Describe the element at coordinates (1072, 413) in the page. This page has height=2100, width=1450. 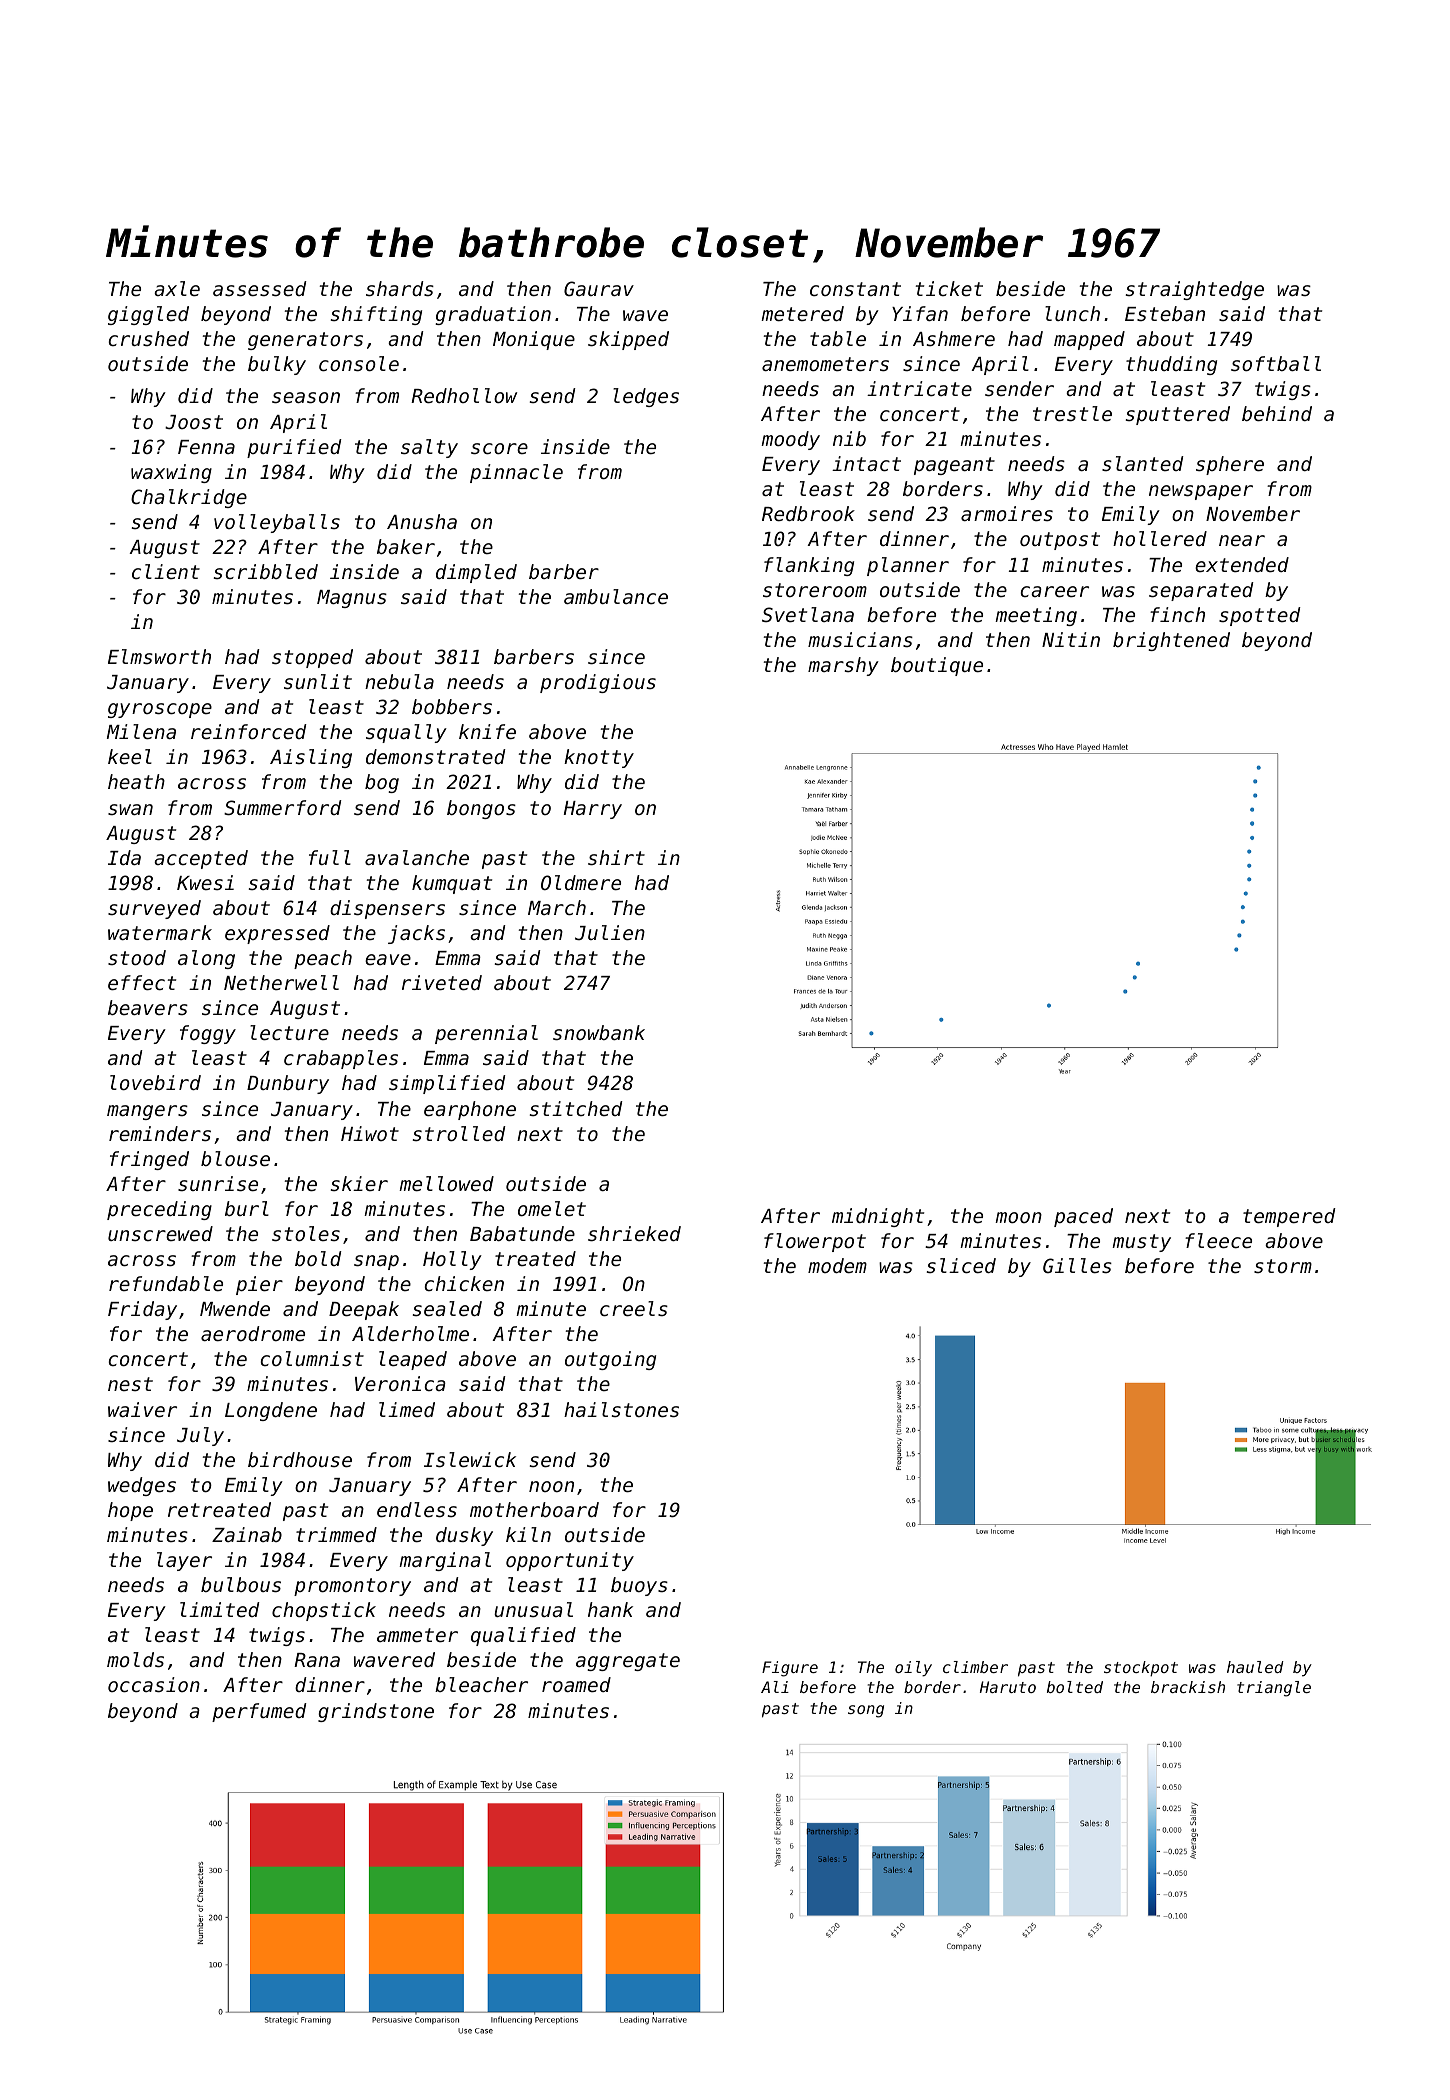
I see `trestle` at that location.
